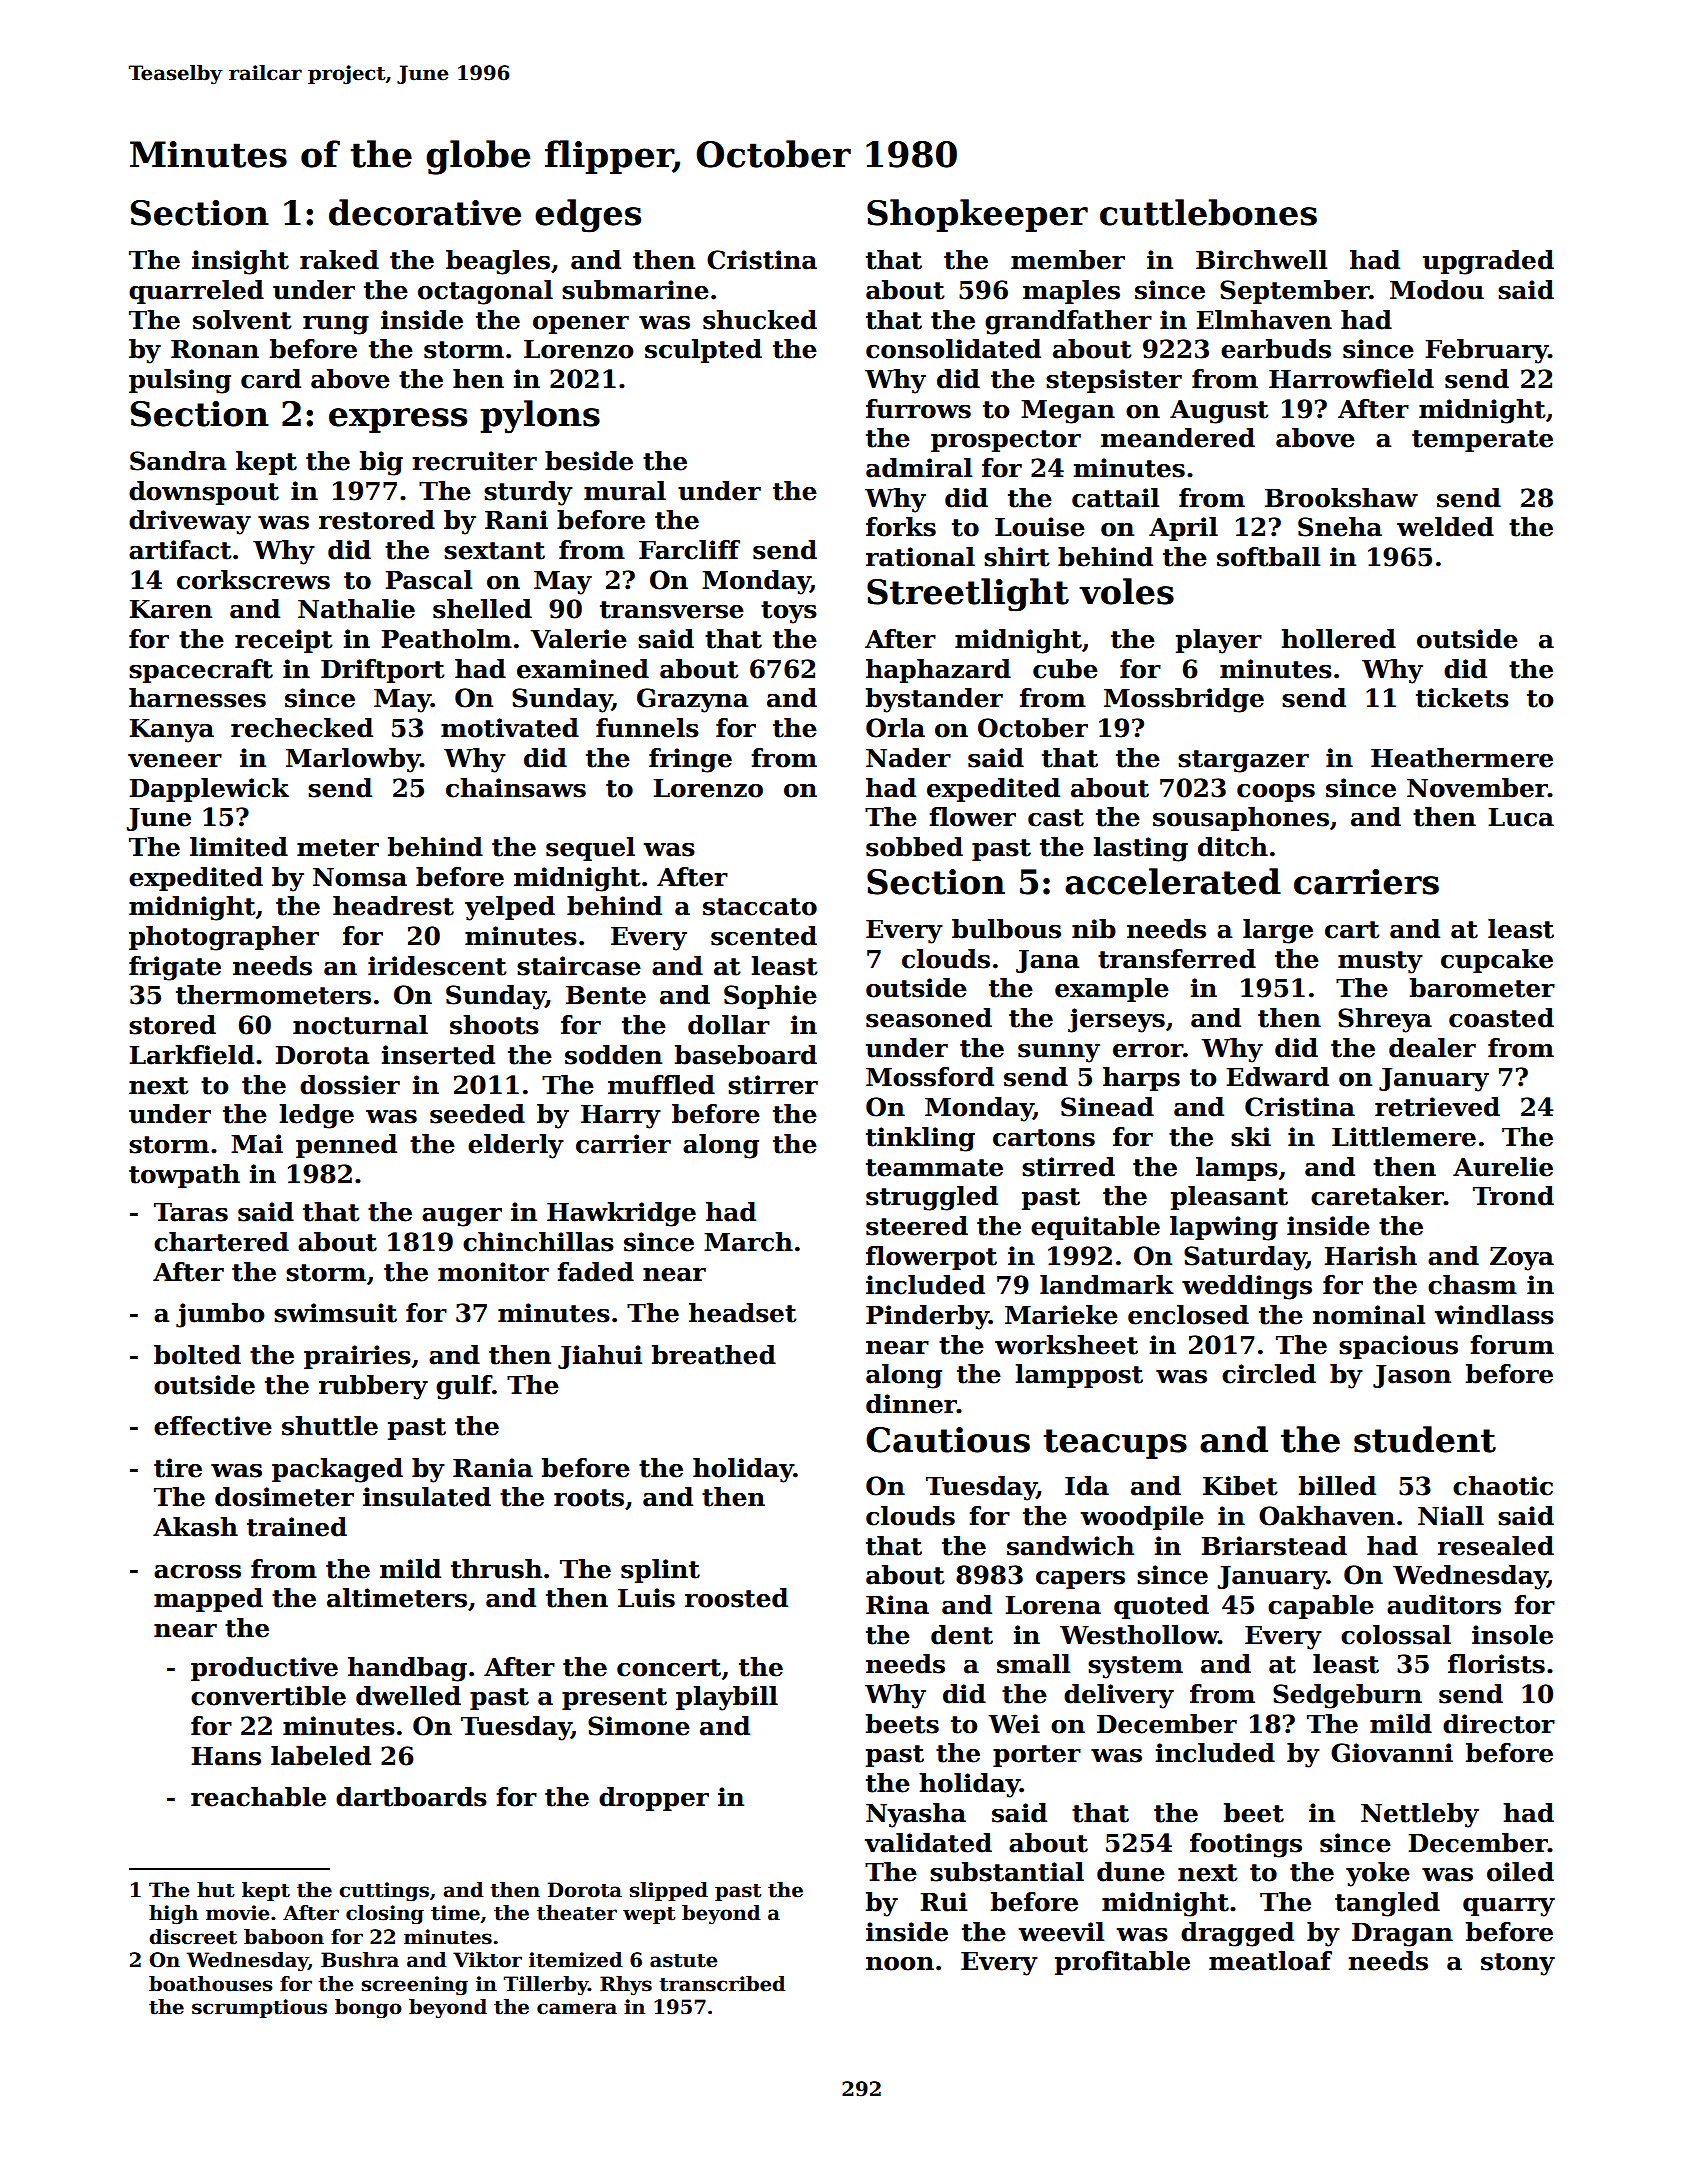 This screenshot has height=2178, width=1683. I want to click on roots, so click(589, 1498).
